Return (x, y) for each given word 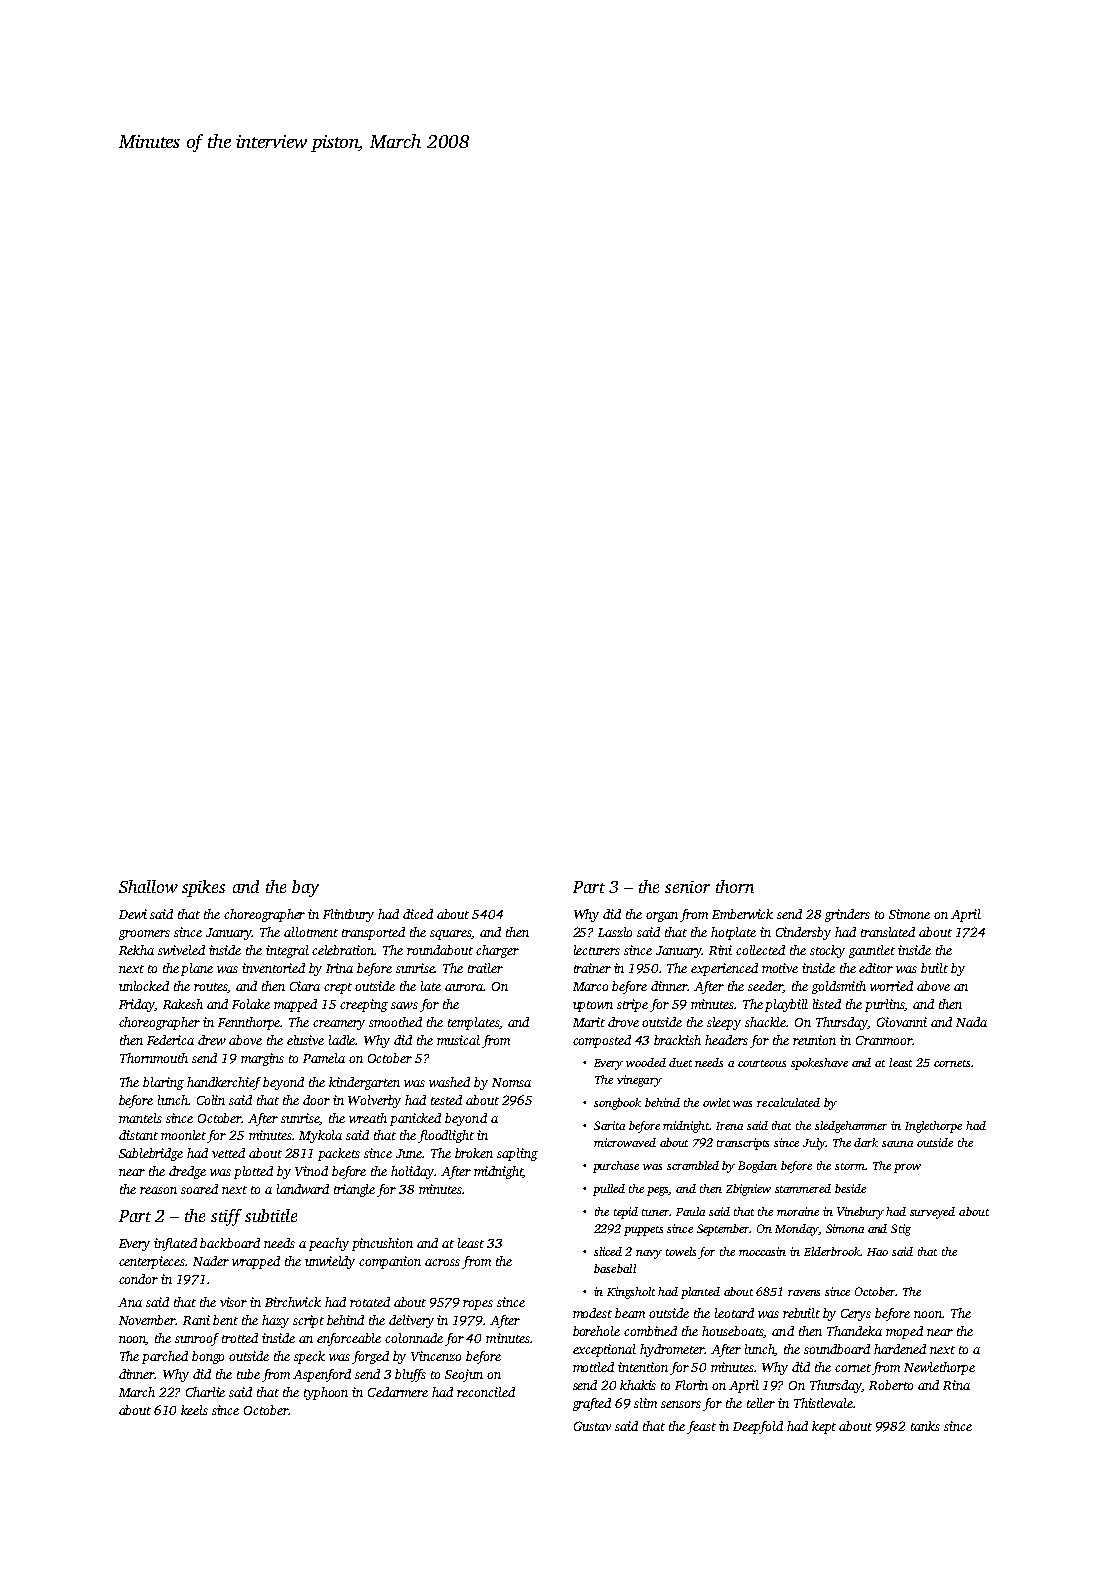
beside (850, 1188)
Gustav (592, 1426)
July (814, 1144)
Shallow (148, 886)
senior (687, 887)
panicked (415, 1119)
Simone (909, 914)
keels (194, 1410)
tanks (925, 1426)
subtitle (271, 1215)
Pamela (324, 1058)
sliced (608, 1251)
